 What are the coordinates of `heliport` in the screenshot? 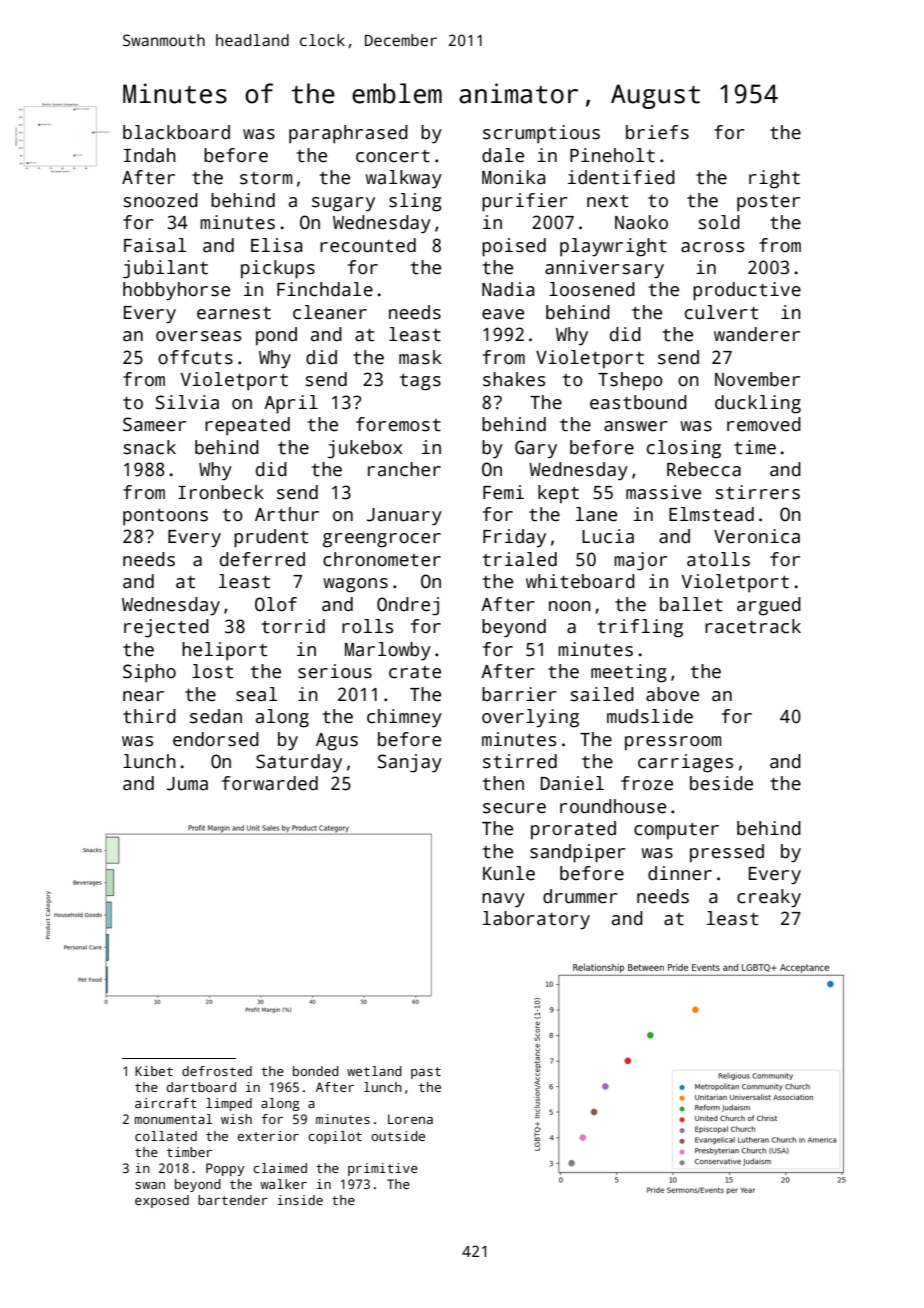 It's located at (224, 651).
